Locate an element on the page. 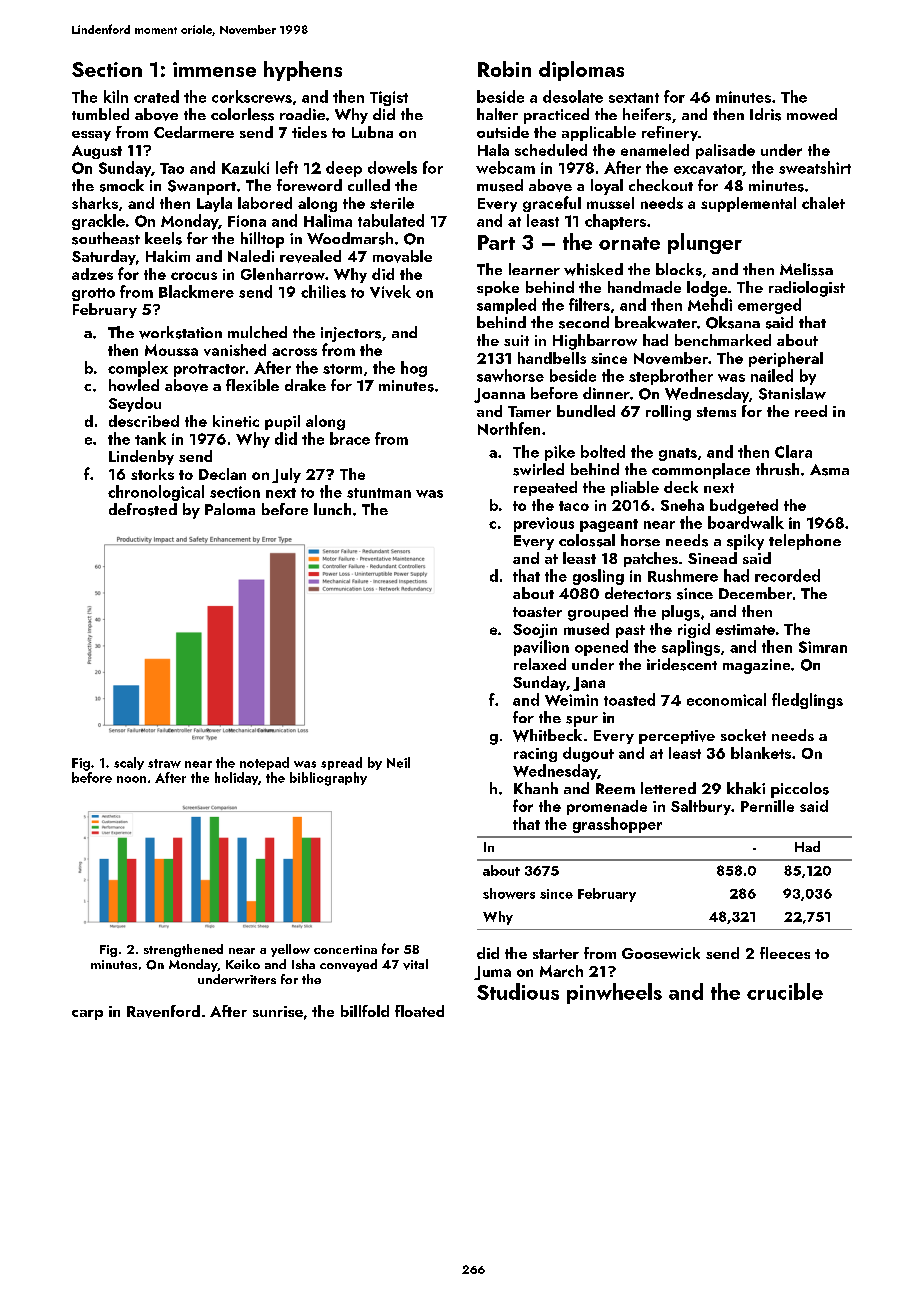 Image resolution: width=924 pixels, height=1308 pixels. kiln is located at coordinates (116, 96).
